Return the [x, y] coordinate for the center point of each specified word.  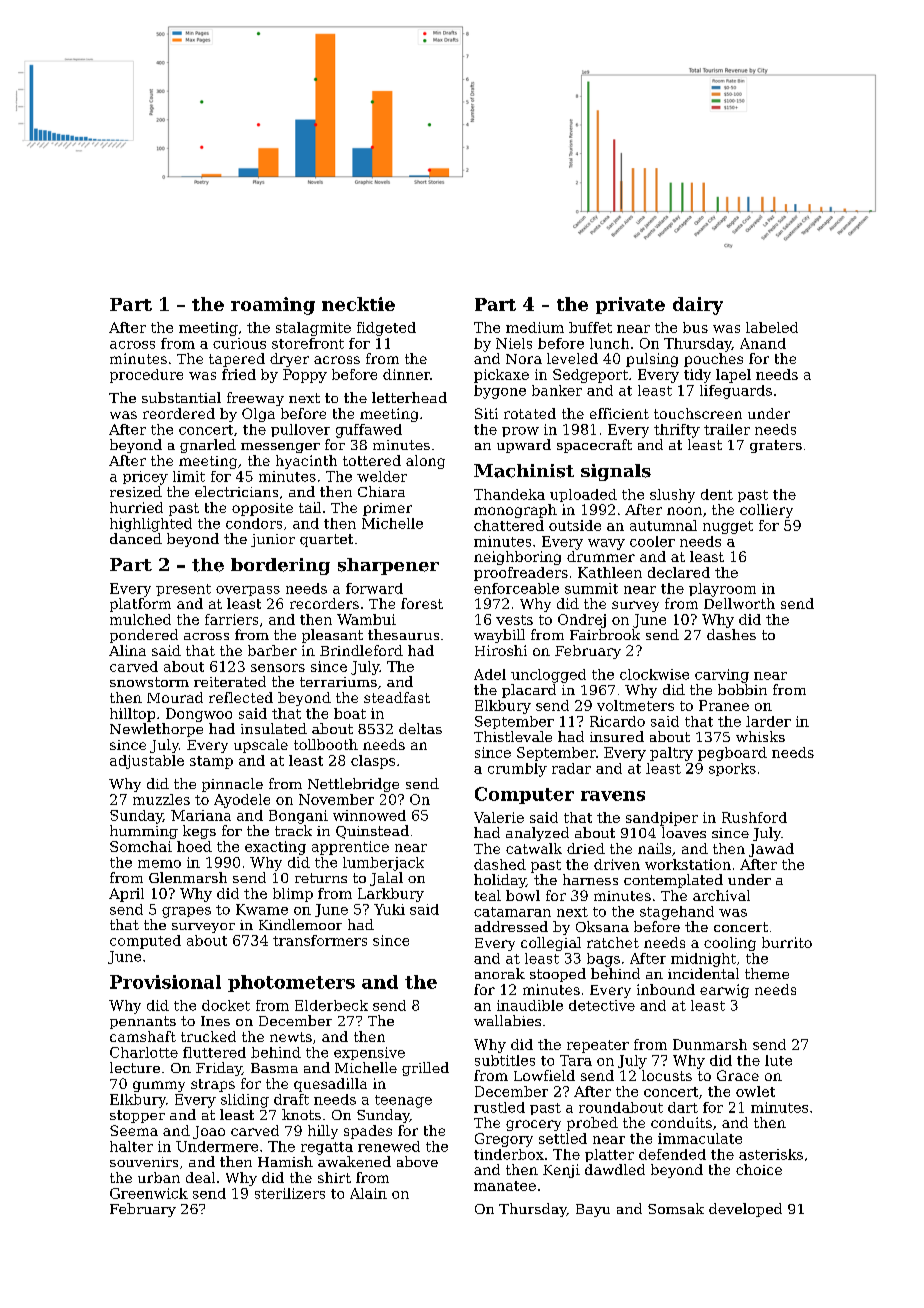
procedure [146, 376]
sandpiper [662, 819]
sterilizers [290, 1193]
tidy [697, 376]
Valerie [499, 817]
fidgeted [386, 329]
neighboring [517, 558]
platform [140, 605]
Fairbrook [605, 634]
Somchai [141, 846]
